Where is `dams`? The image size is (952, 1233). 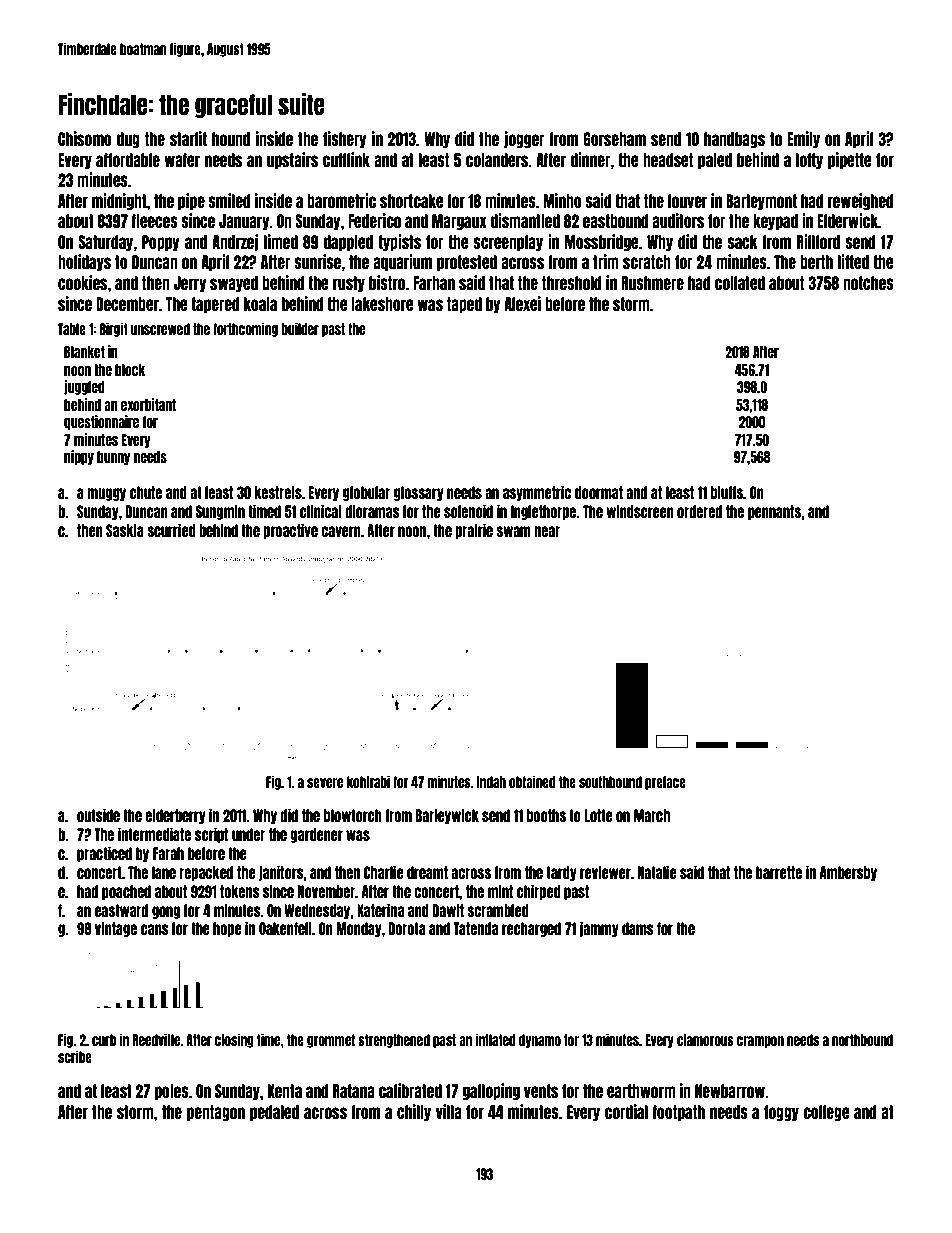 dams is located at coordinates (637, 928).
